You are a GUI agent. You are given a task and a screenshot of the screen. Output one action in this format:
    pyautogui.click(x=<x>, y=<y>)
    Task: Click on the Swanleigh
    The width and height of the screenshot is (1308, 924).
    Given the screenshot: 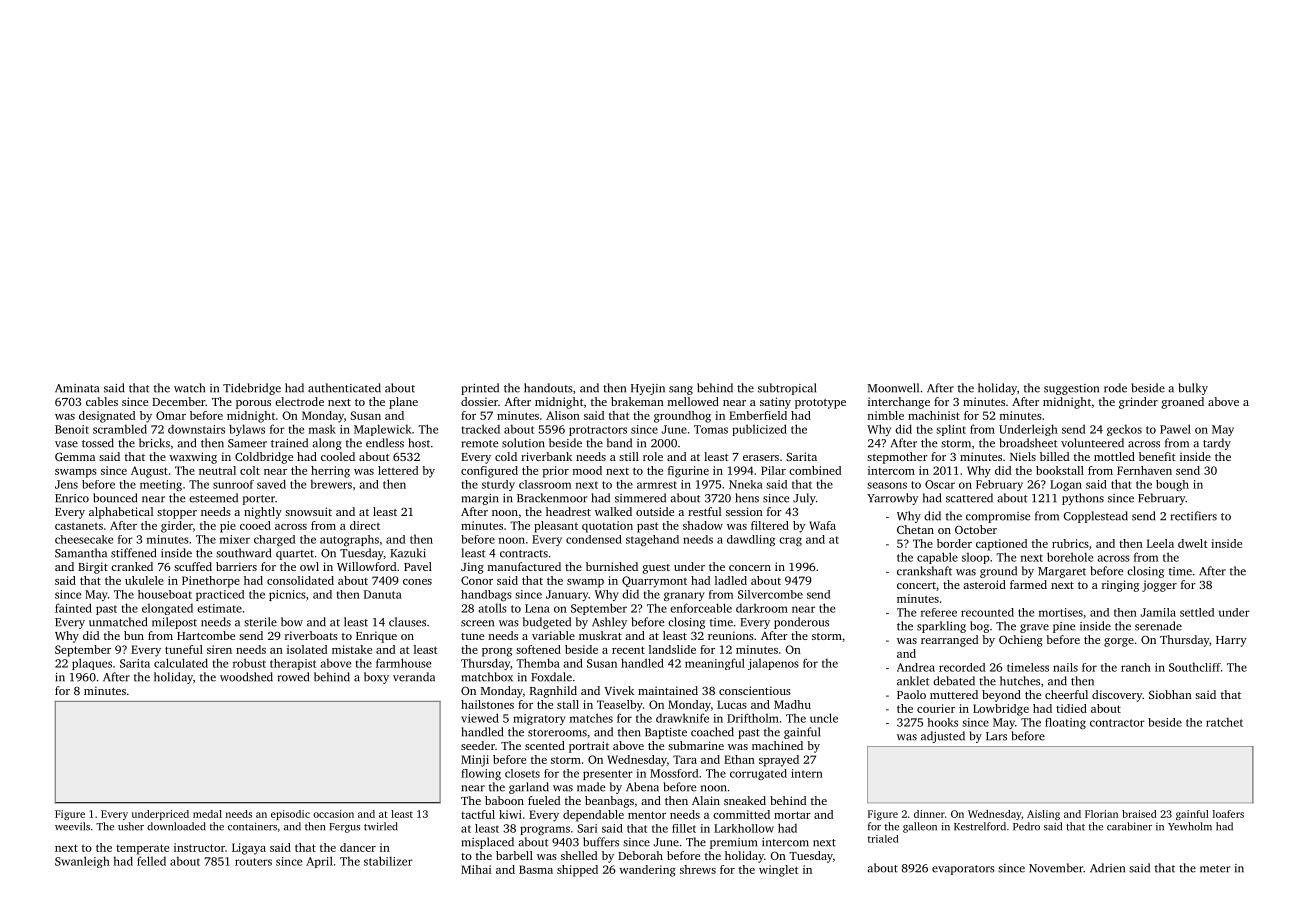 What is the action you would take?
    pyautogui.click(x=82, y=862)
